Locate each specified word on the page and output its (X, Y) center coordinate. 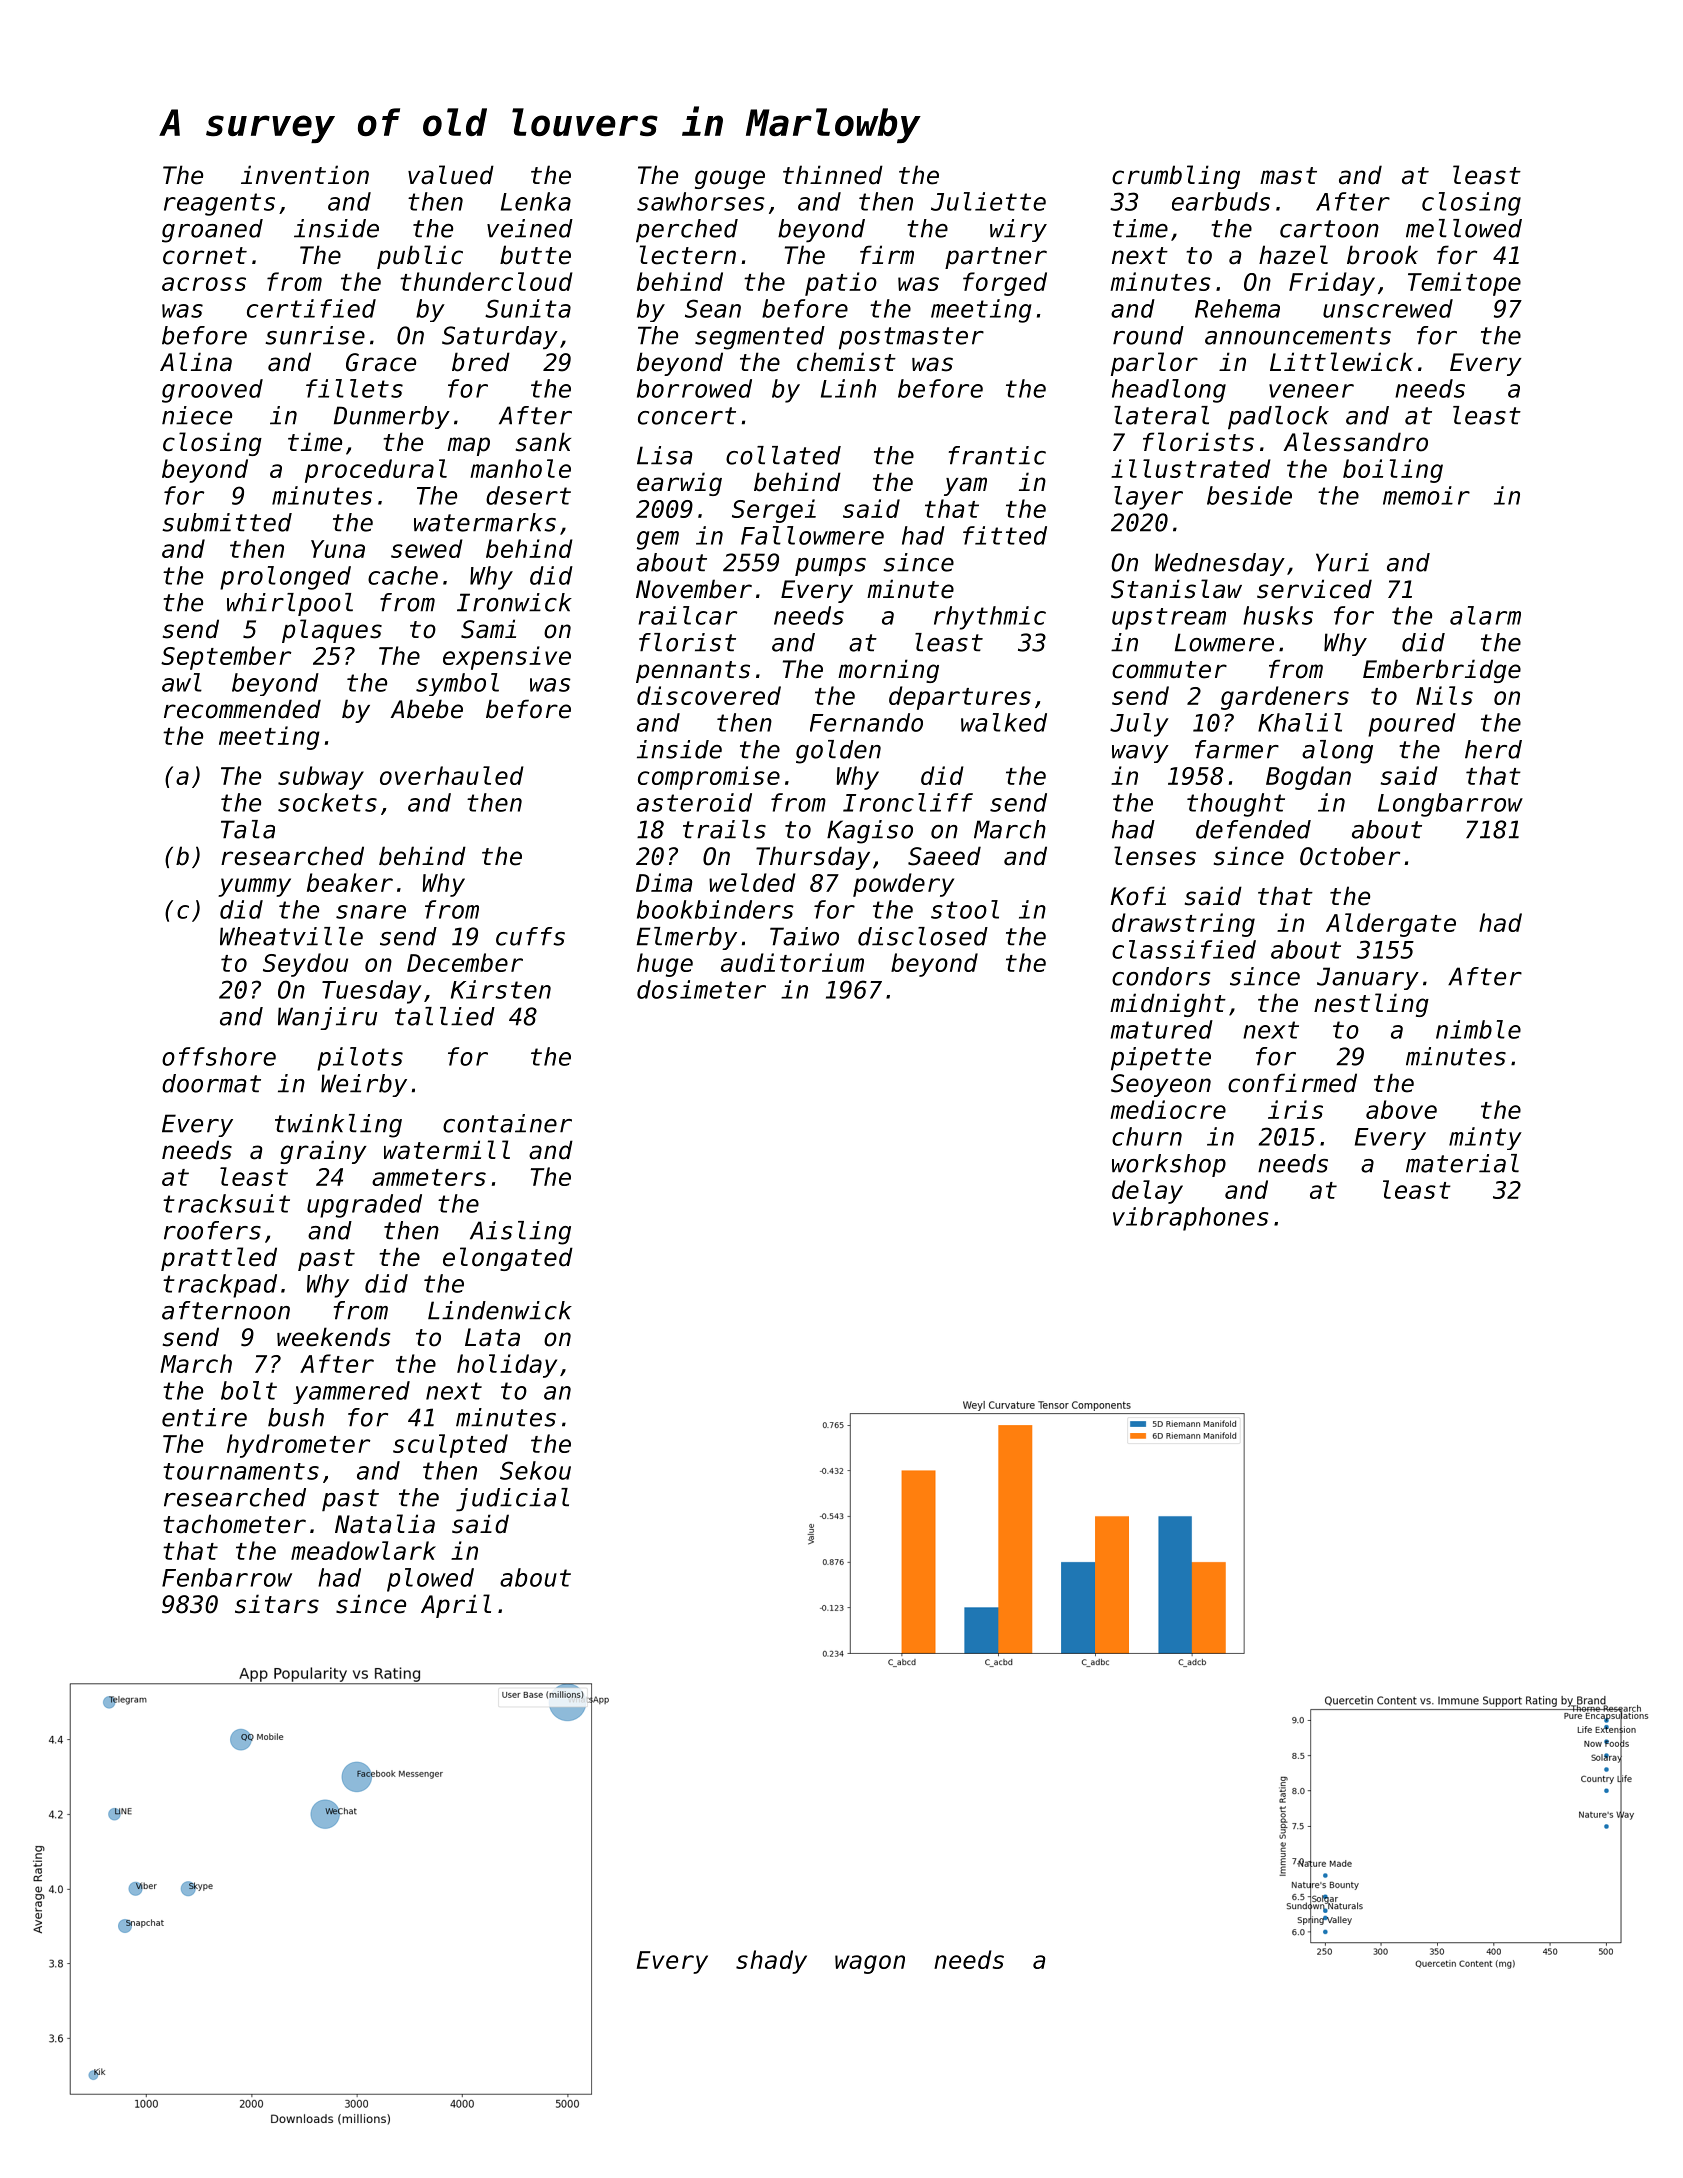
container (507, 1123)
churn (1147, 1136)
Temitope (1464, 284)
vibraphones (1191, 1219)
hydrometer (298, 1446)
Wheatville (291, 936)
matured (1162, 1029)
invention (305, 175)
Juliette (988, 201)
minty (1485, 1138)
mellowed (1464, 228)
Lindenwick (500, 1310)
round (1148, 335)
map (468, 446)
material (1462, 1163)
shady (771, 1962)
